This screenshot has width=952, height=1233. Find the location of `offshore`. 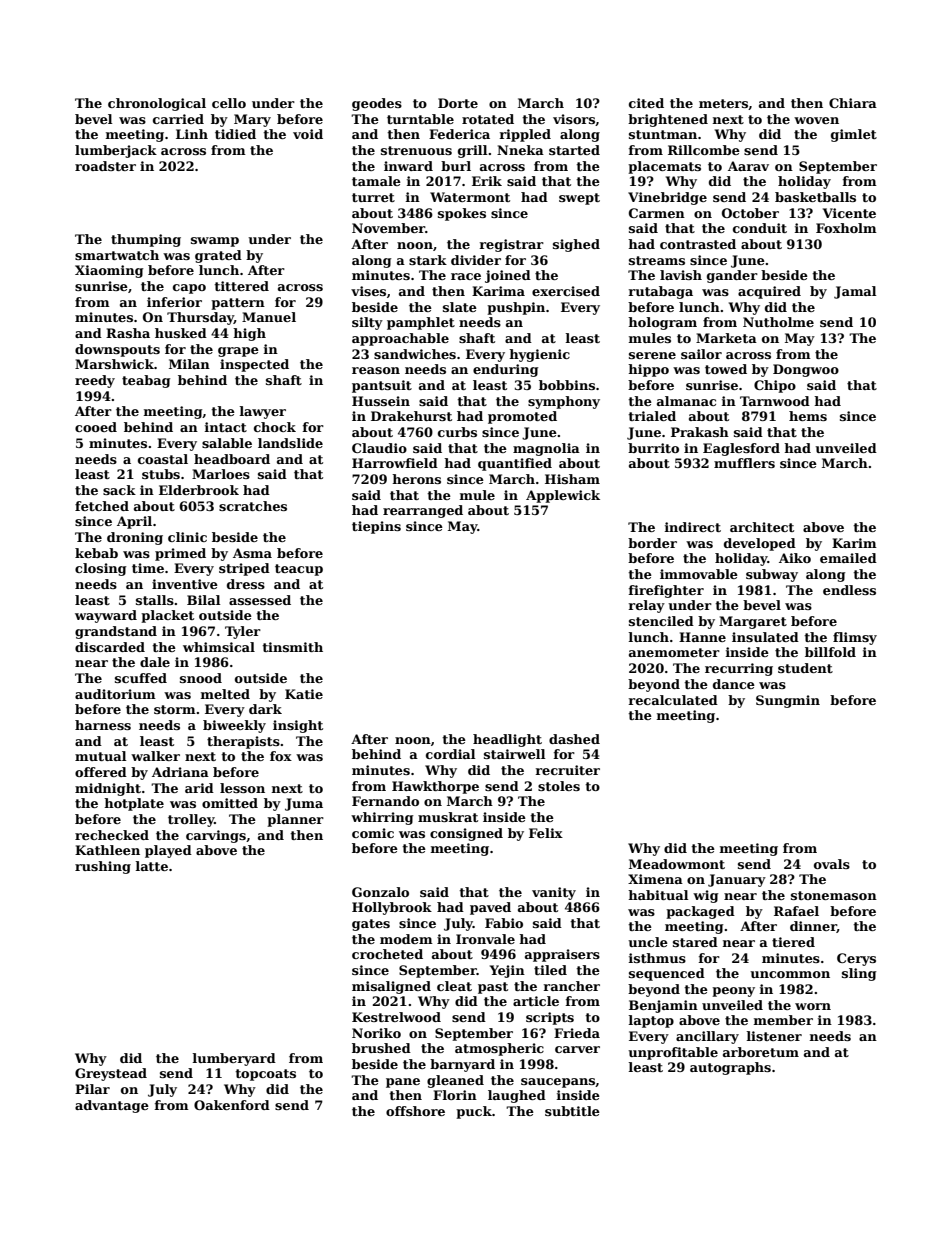

offshore is located at coordinates (415, 1111).
